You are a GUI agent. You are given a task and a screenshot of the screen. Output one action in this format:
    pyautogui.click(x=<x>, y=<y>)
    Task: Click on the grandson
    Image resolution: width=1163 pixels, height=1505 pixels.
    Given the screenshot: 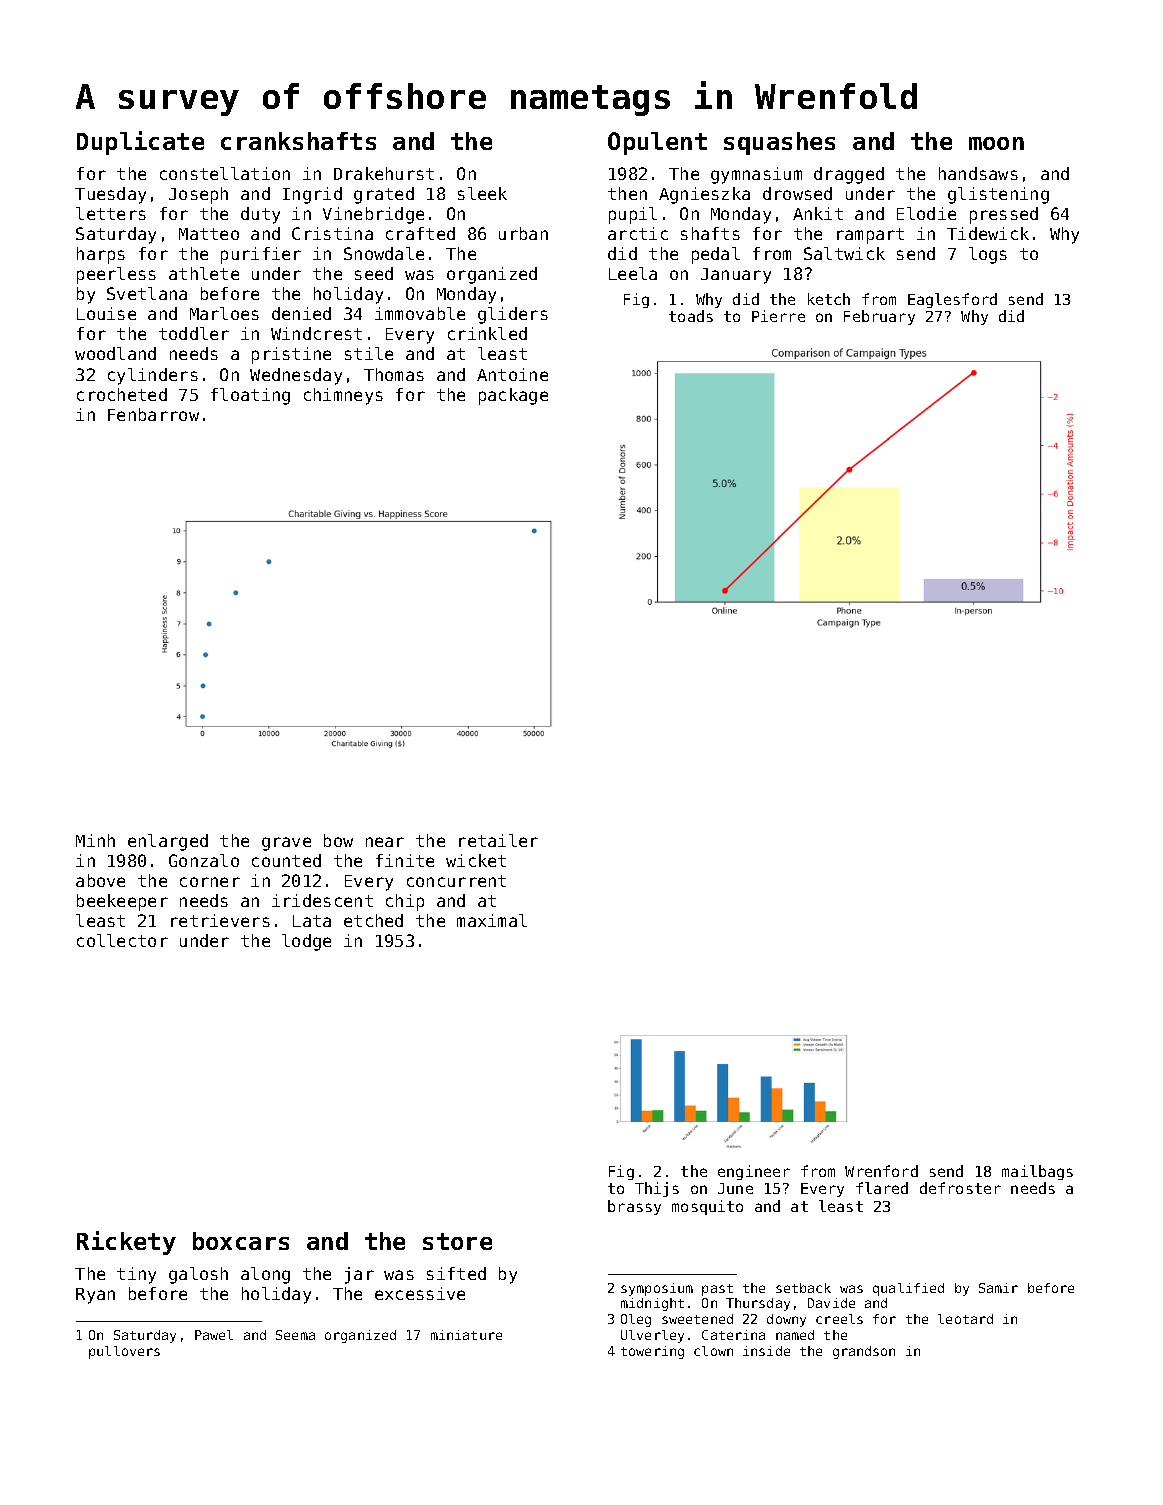 What is the action you would take?
    pyautogui.click(x=864, y=1352)
